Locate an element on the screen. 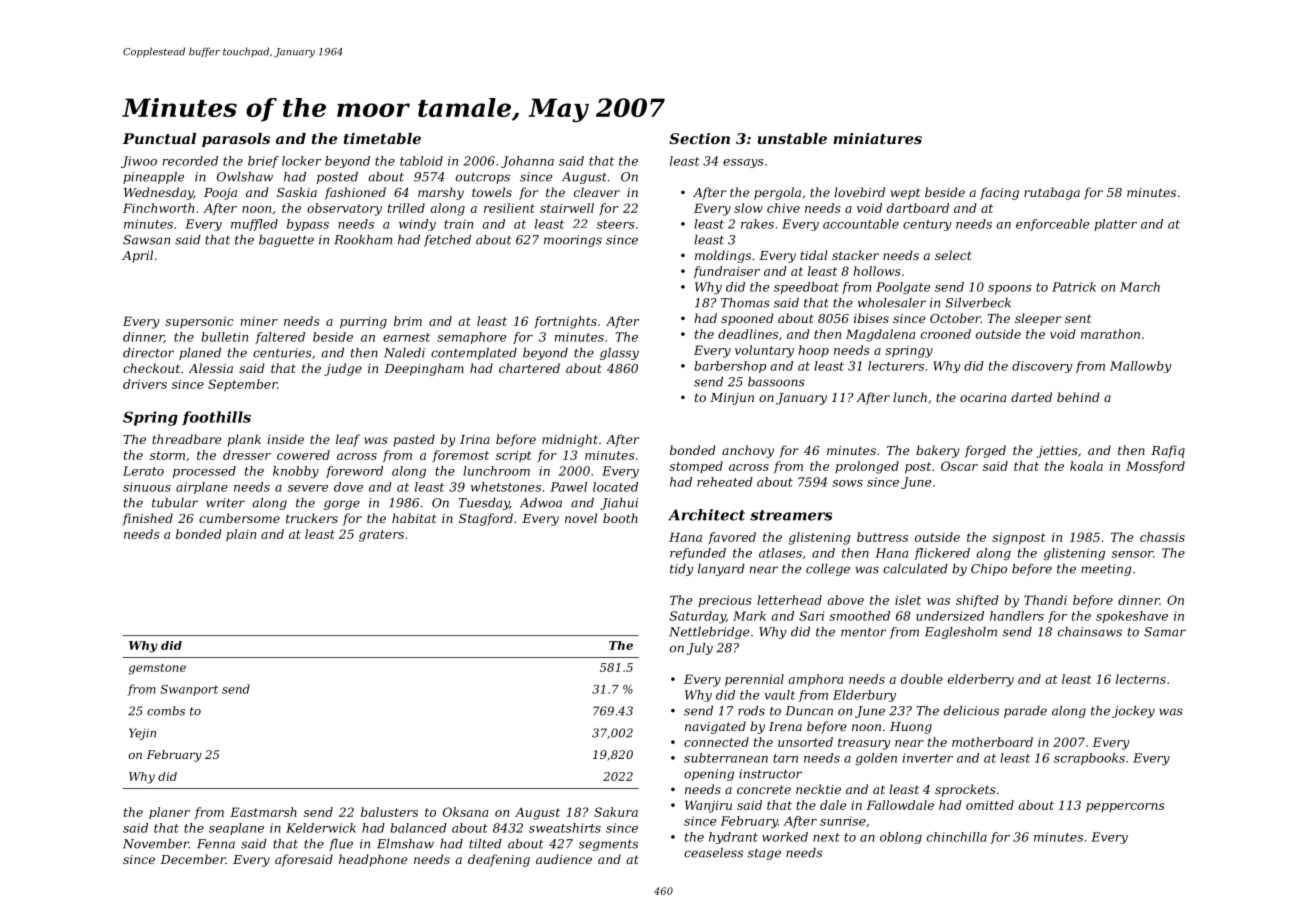  Eaglesholm is located at coordinates (961, 633).
